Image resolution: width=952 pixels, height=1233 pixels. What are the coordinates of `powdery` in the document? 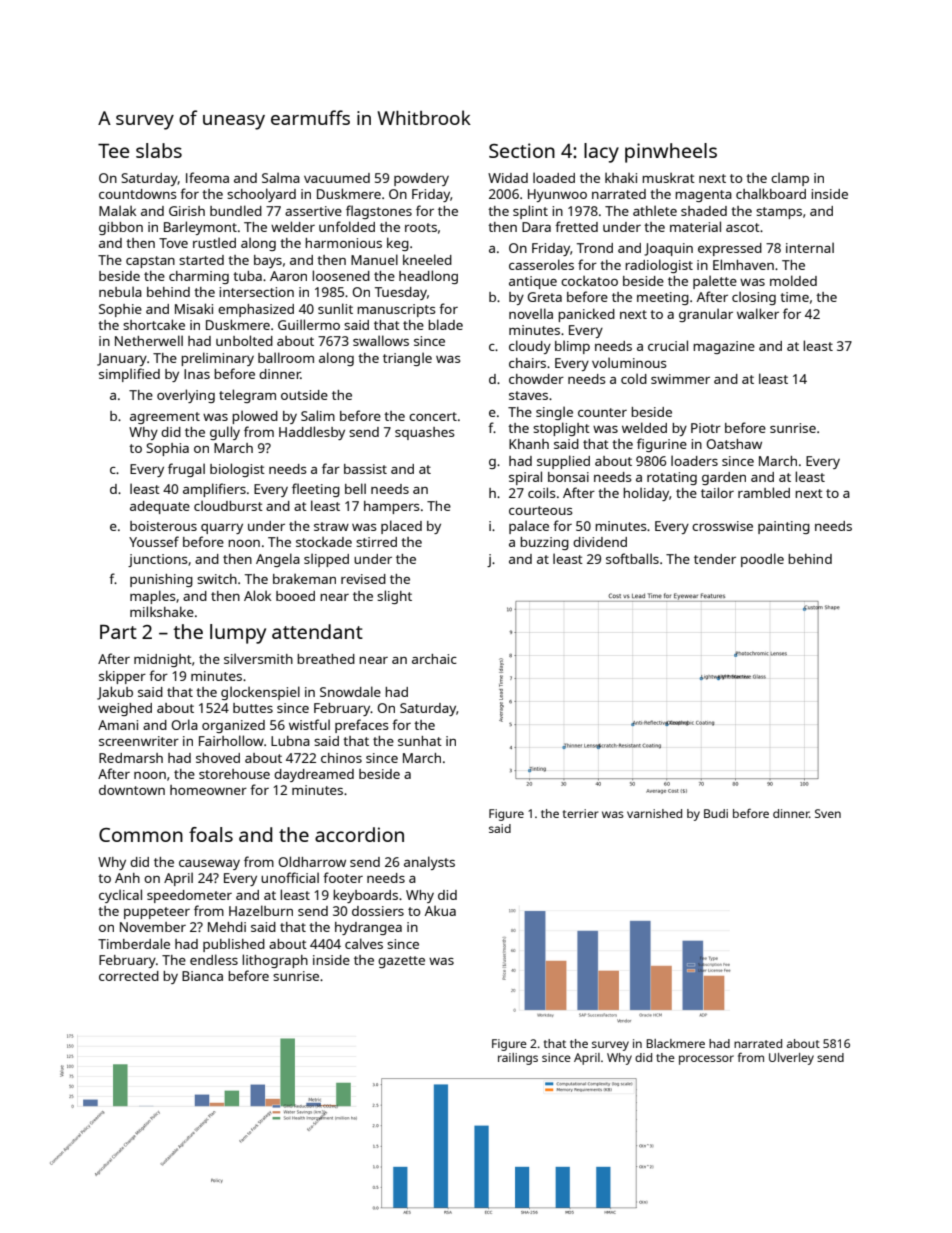 It's located at (421, 179).
